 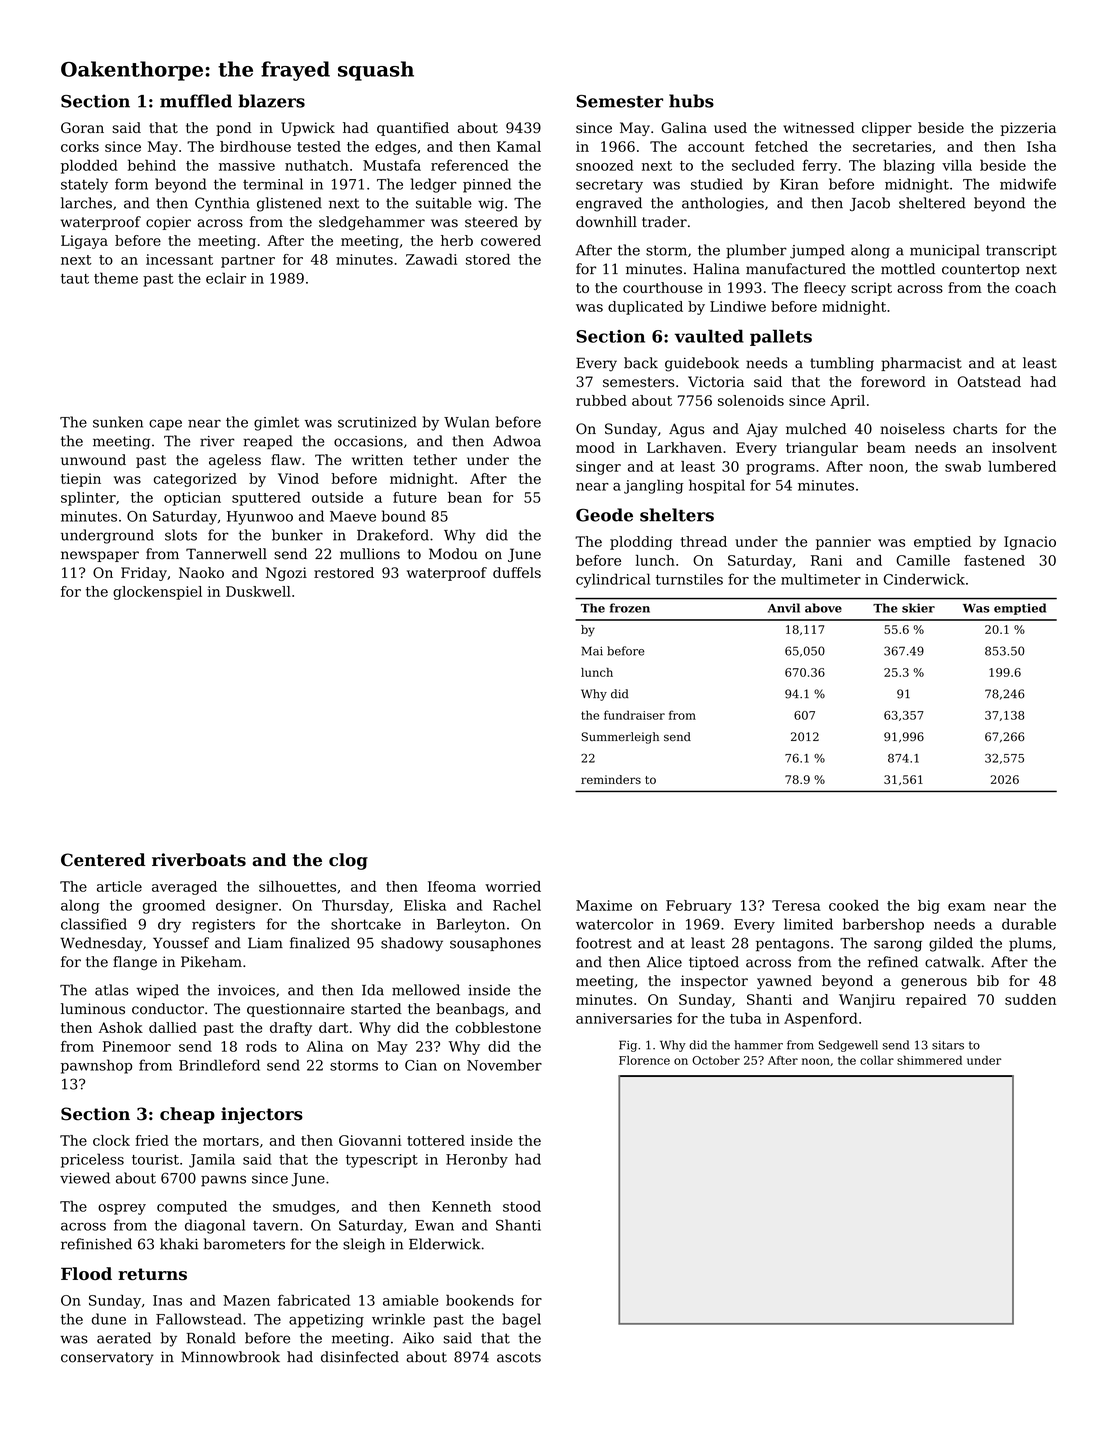 What do you see at coordinates (519, 1357) in the page?
I see `ascots` at bounding box center [519, 1357].
